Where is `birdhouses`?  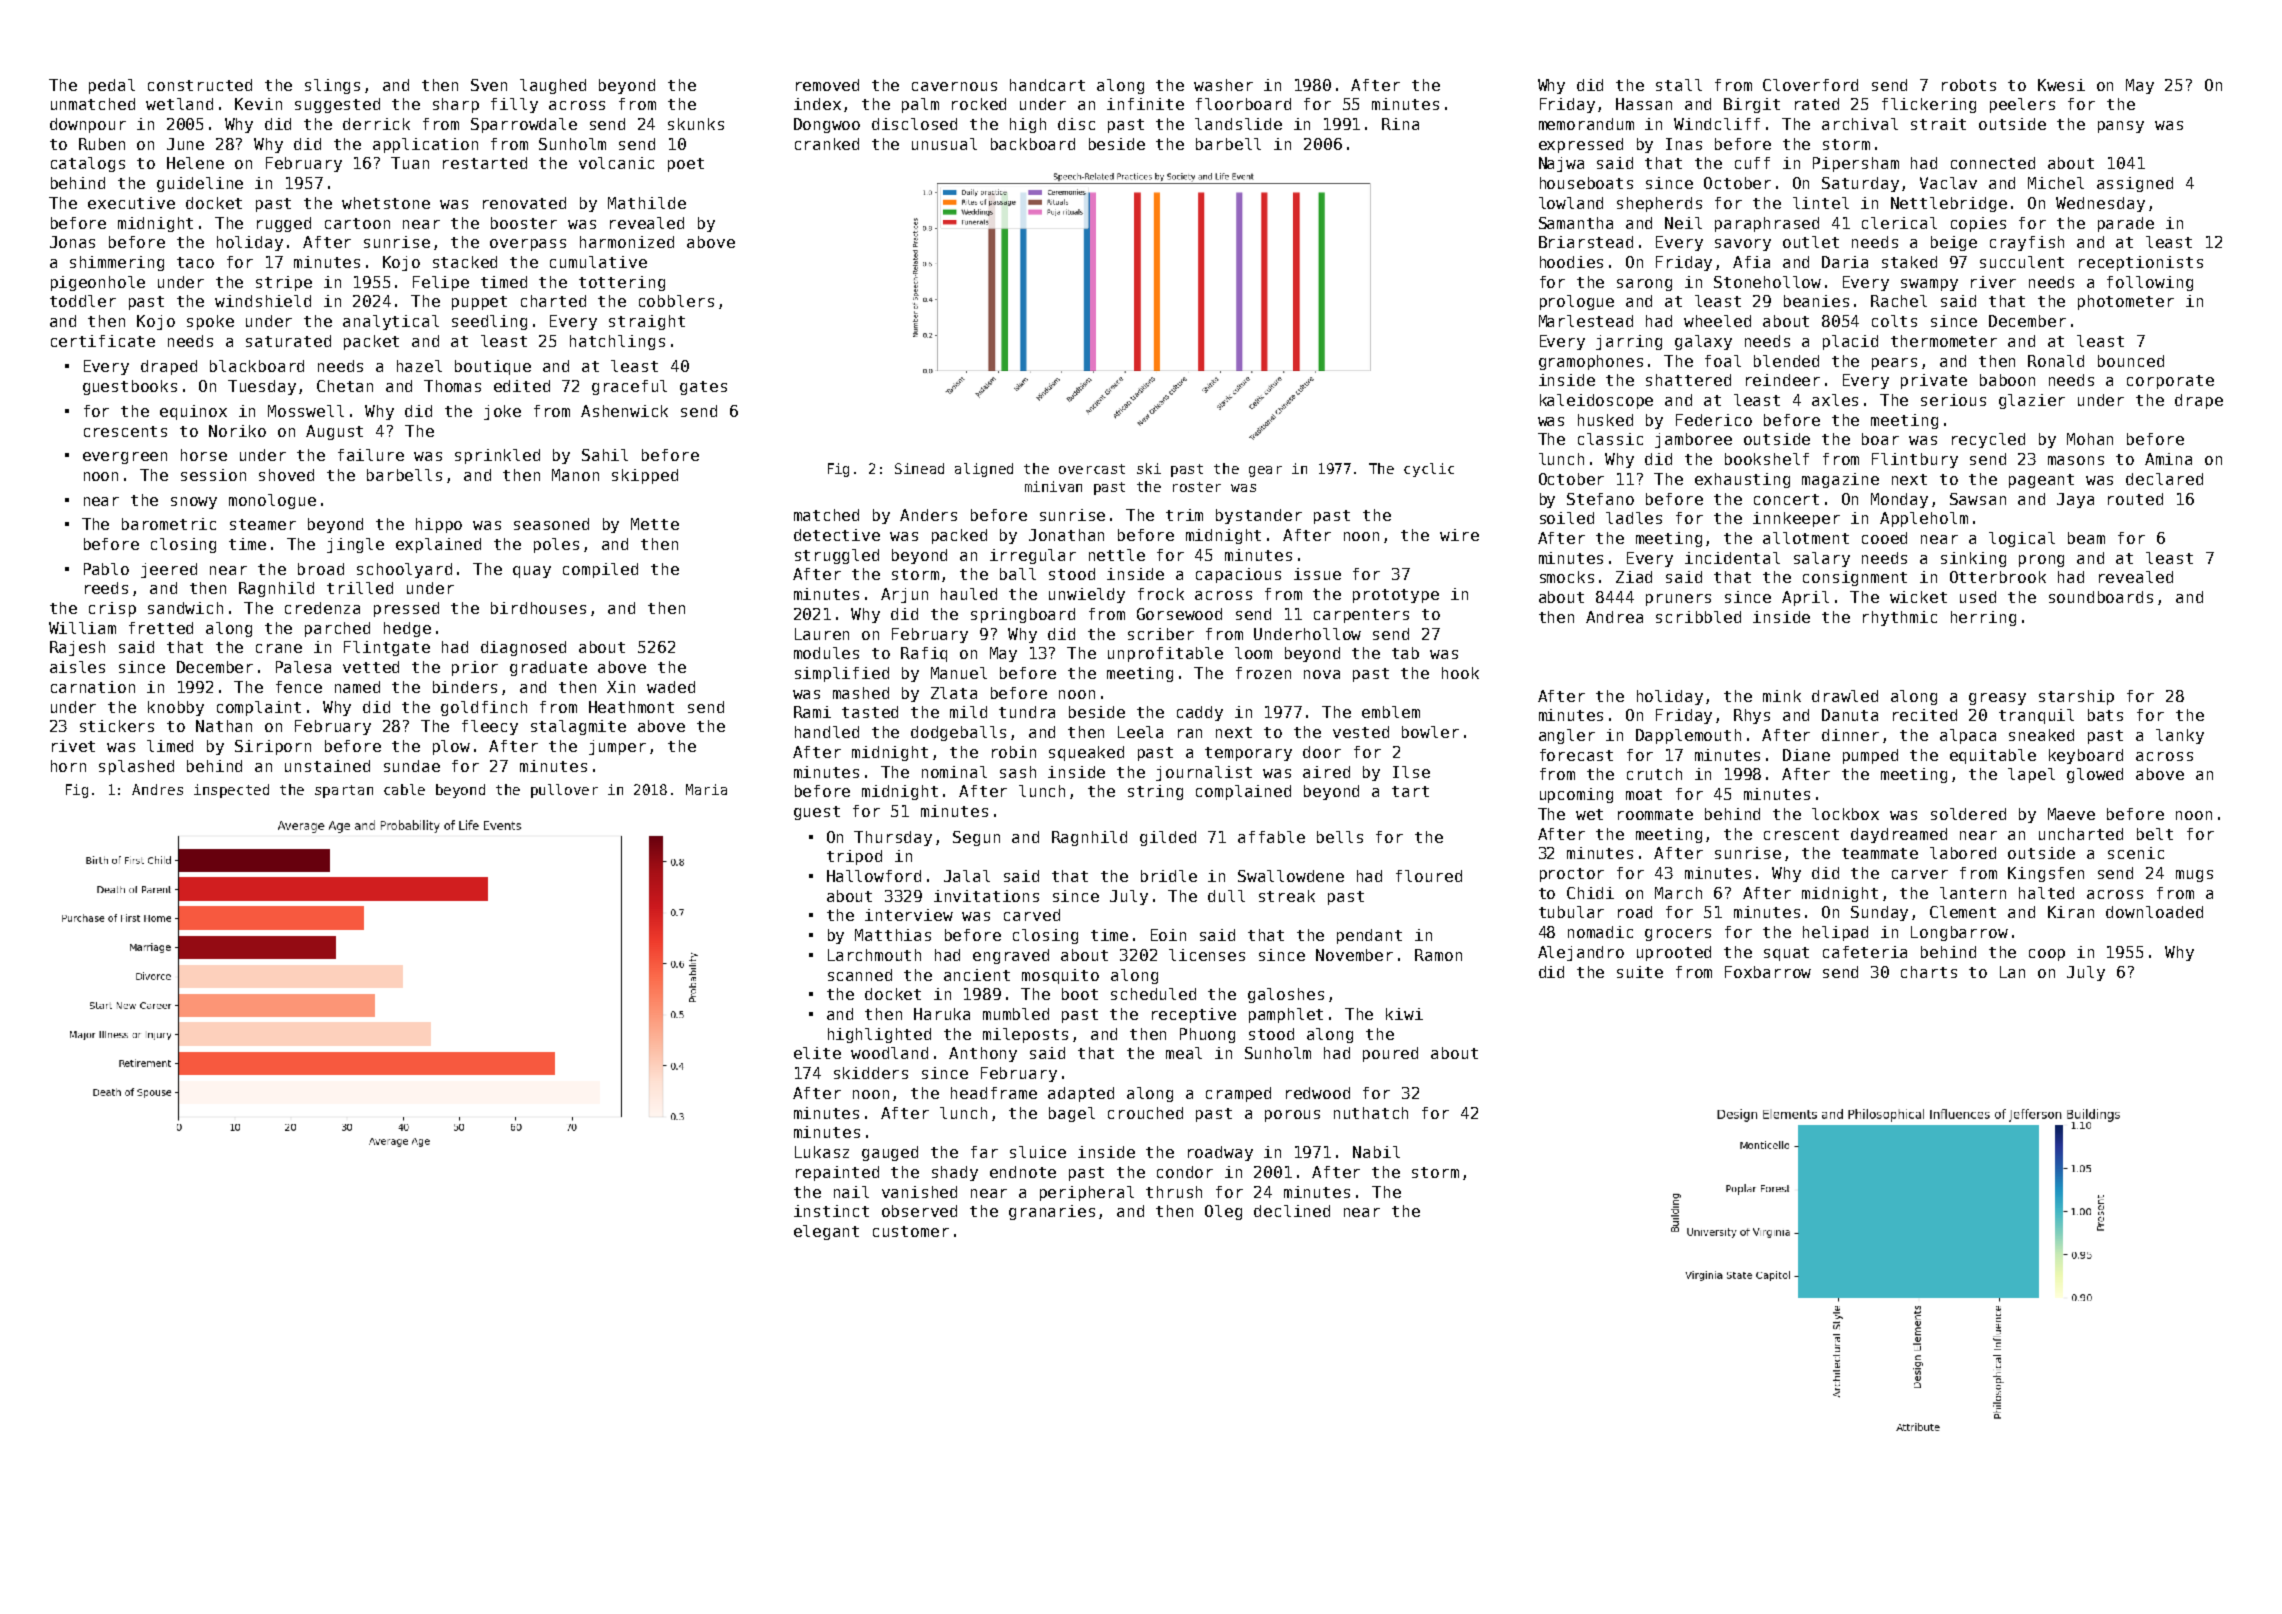 birdhouses is located at coordinates (538, 608).
